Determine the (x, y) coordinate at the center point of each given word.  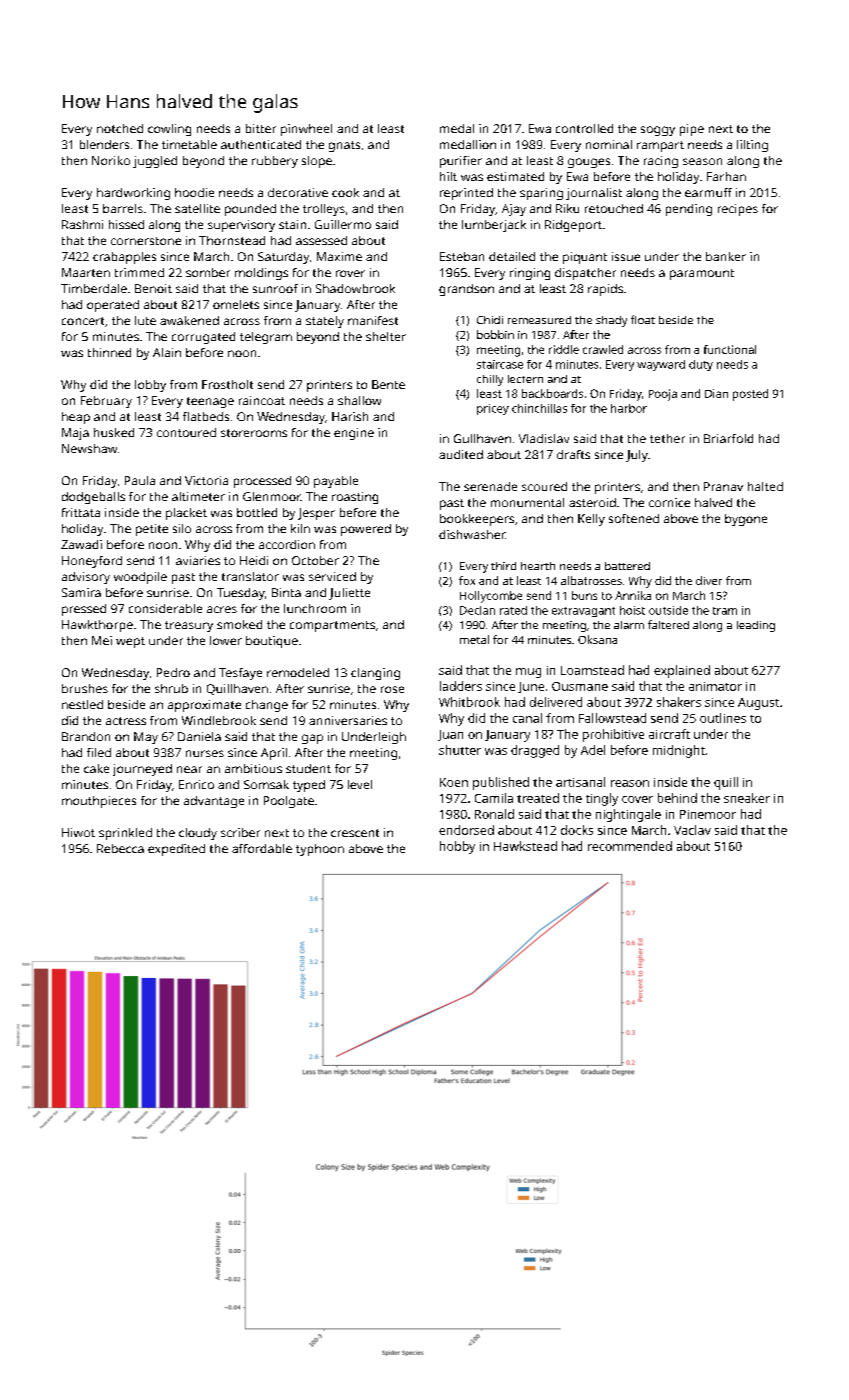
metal (474, 639)
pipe (692, 130)
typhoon (320, 850)
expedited (176, 850)
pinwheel (306, 130)
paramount (702, 274)
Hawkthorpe (97, 626)
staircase (500, 364)
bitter (261, 128)
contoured (186, 432)
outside (668, 610)
